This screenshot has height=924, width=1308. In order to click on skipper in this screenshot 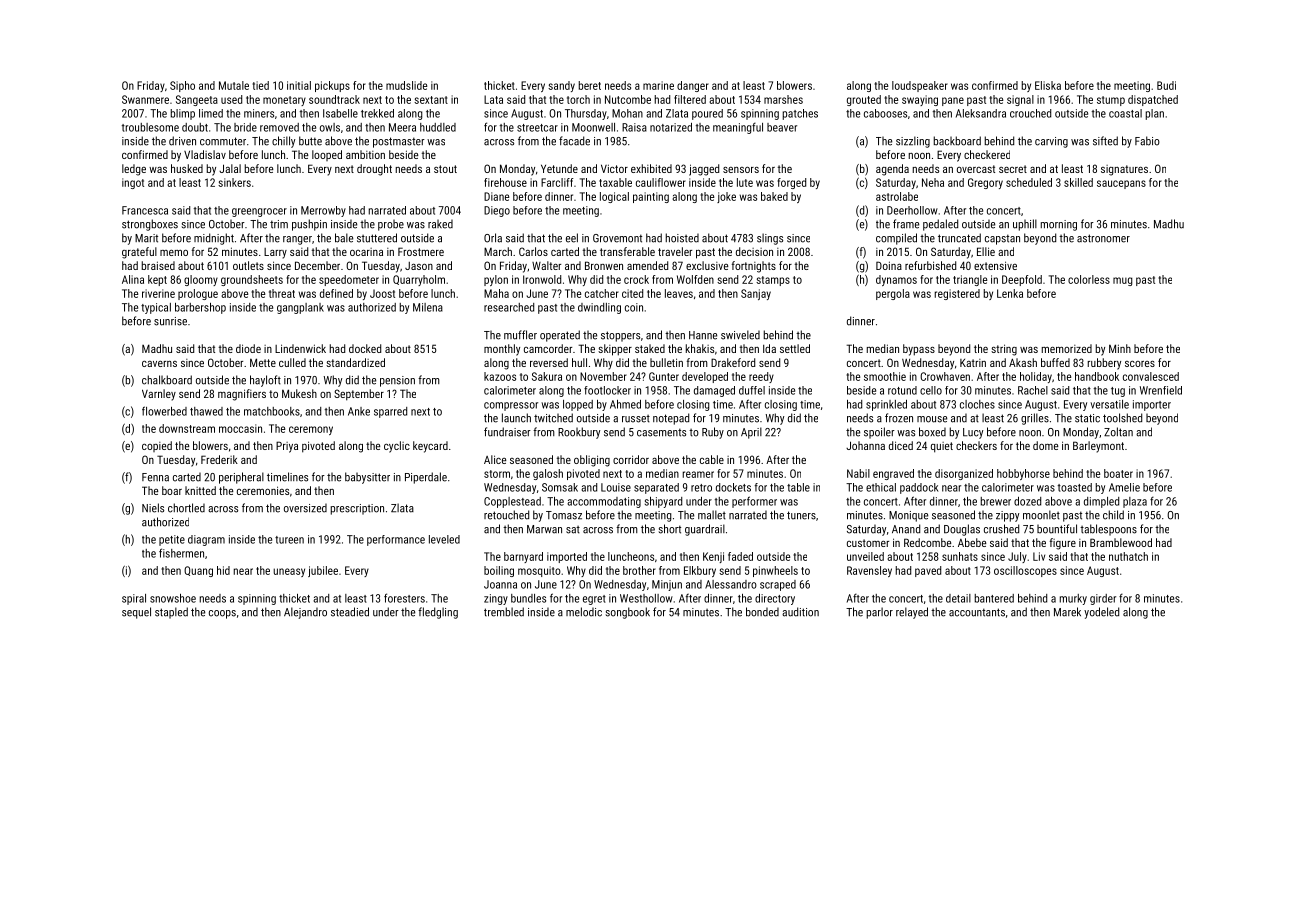, I will do `click(615, 350)`.
